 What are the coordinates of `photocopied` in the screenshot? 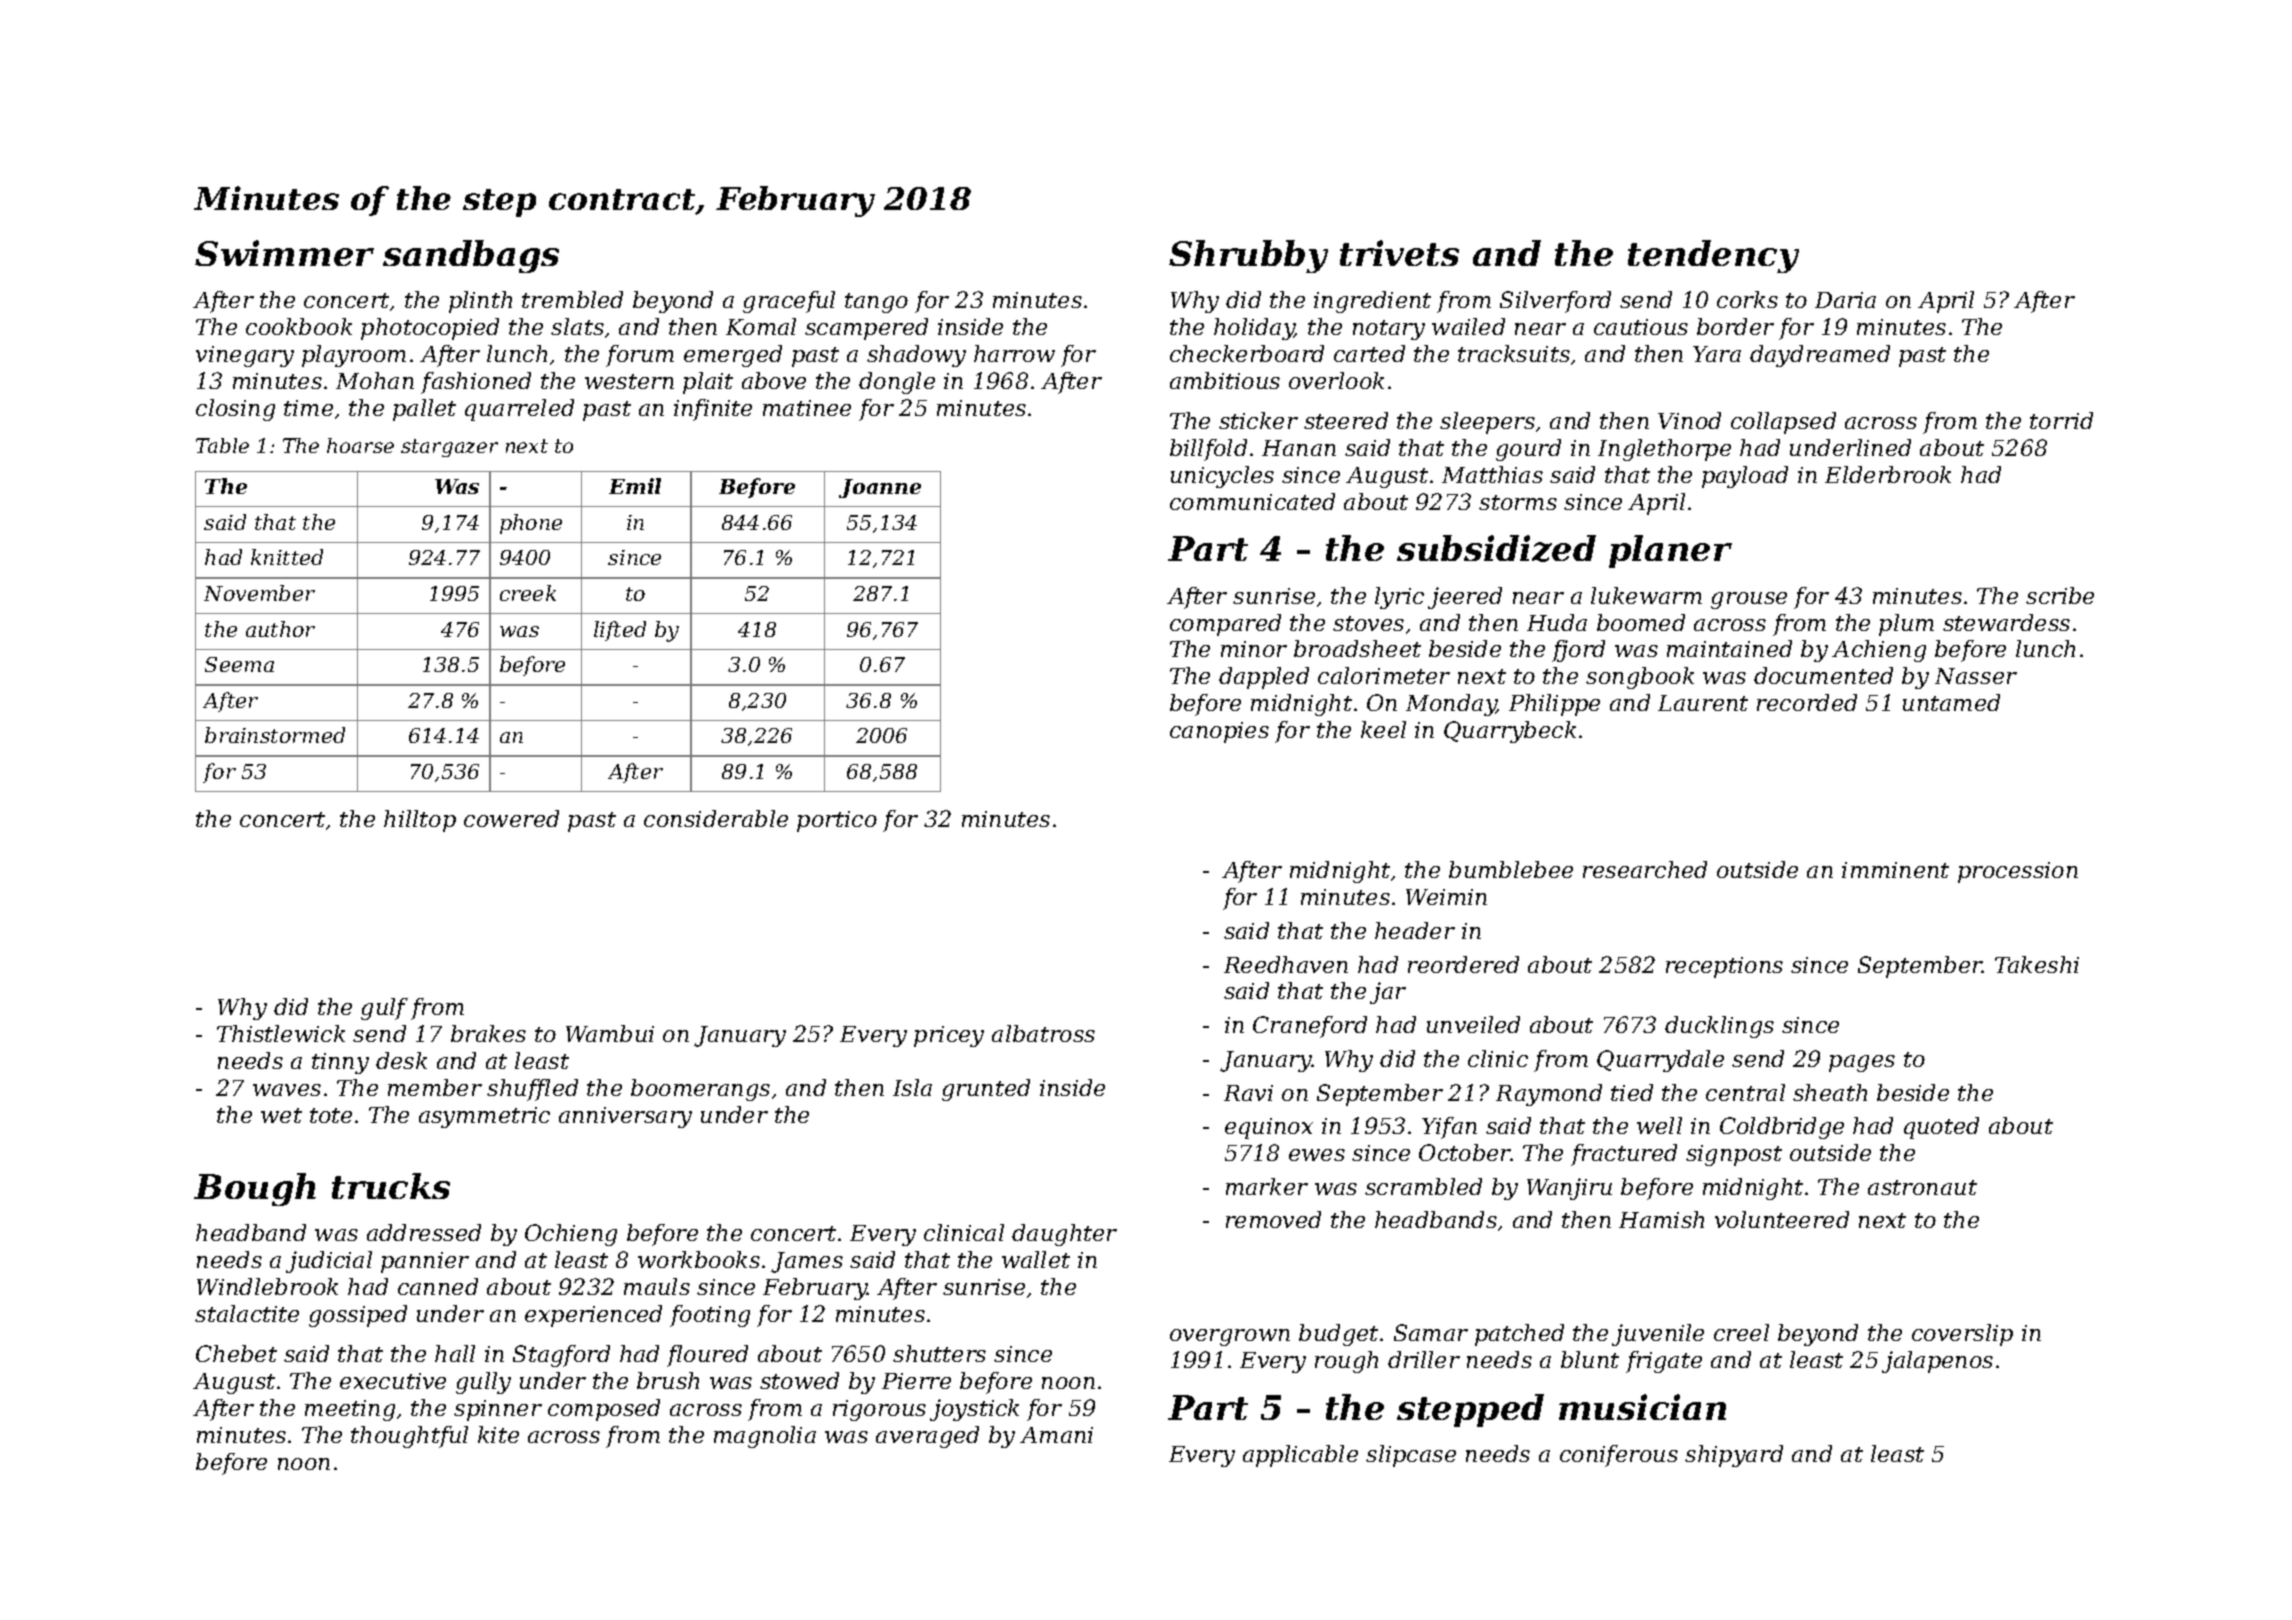 It's located at (430, 329).
